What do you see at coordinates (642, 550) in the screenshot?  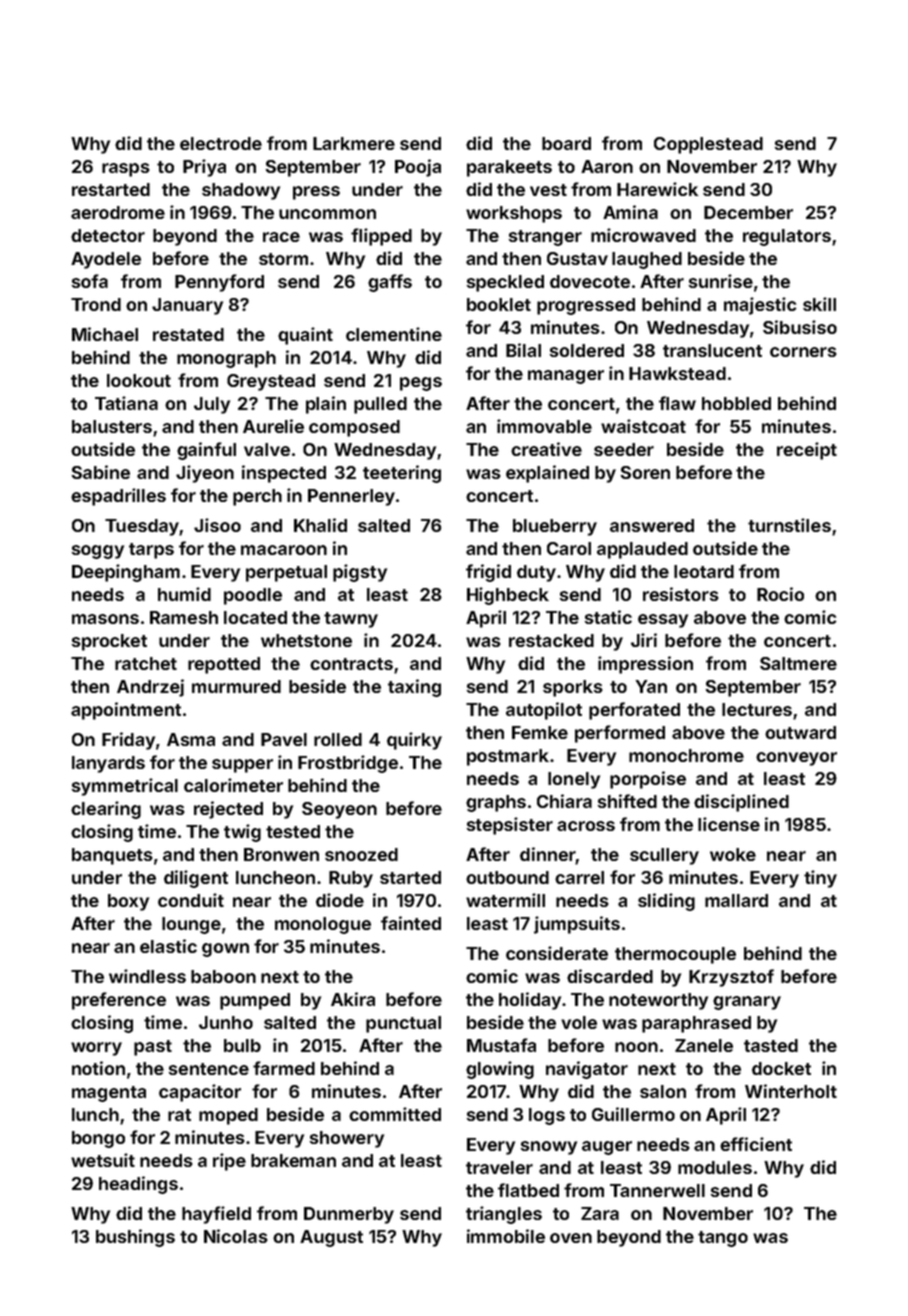 I see `applauded` at bounding box center [642, 550].
